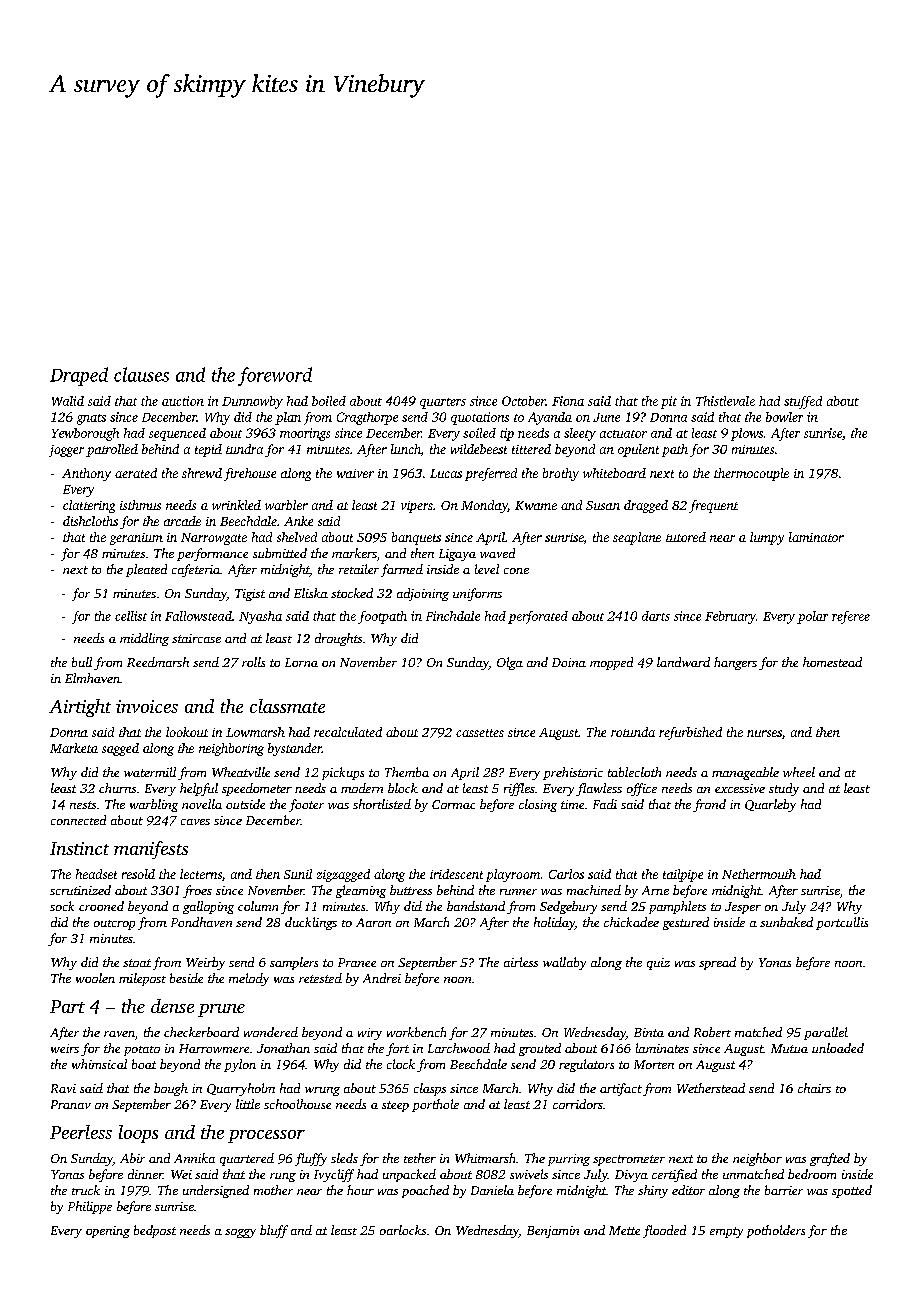 This document has width=924, height=1308. What do you see at coordinates (803, 402) in the document?
I see `stuffed` at bounding box center [803, 402].
